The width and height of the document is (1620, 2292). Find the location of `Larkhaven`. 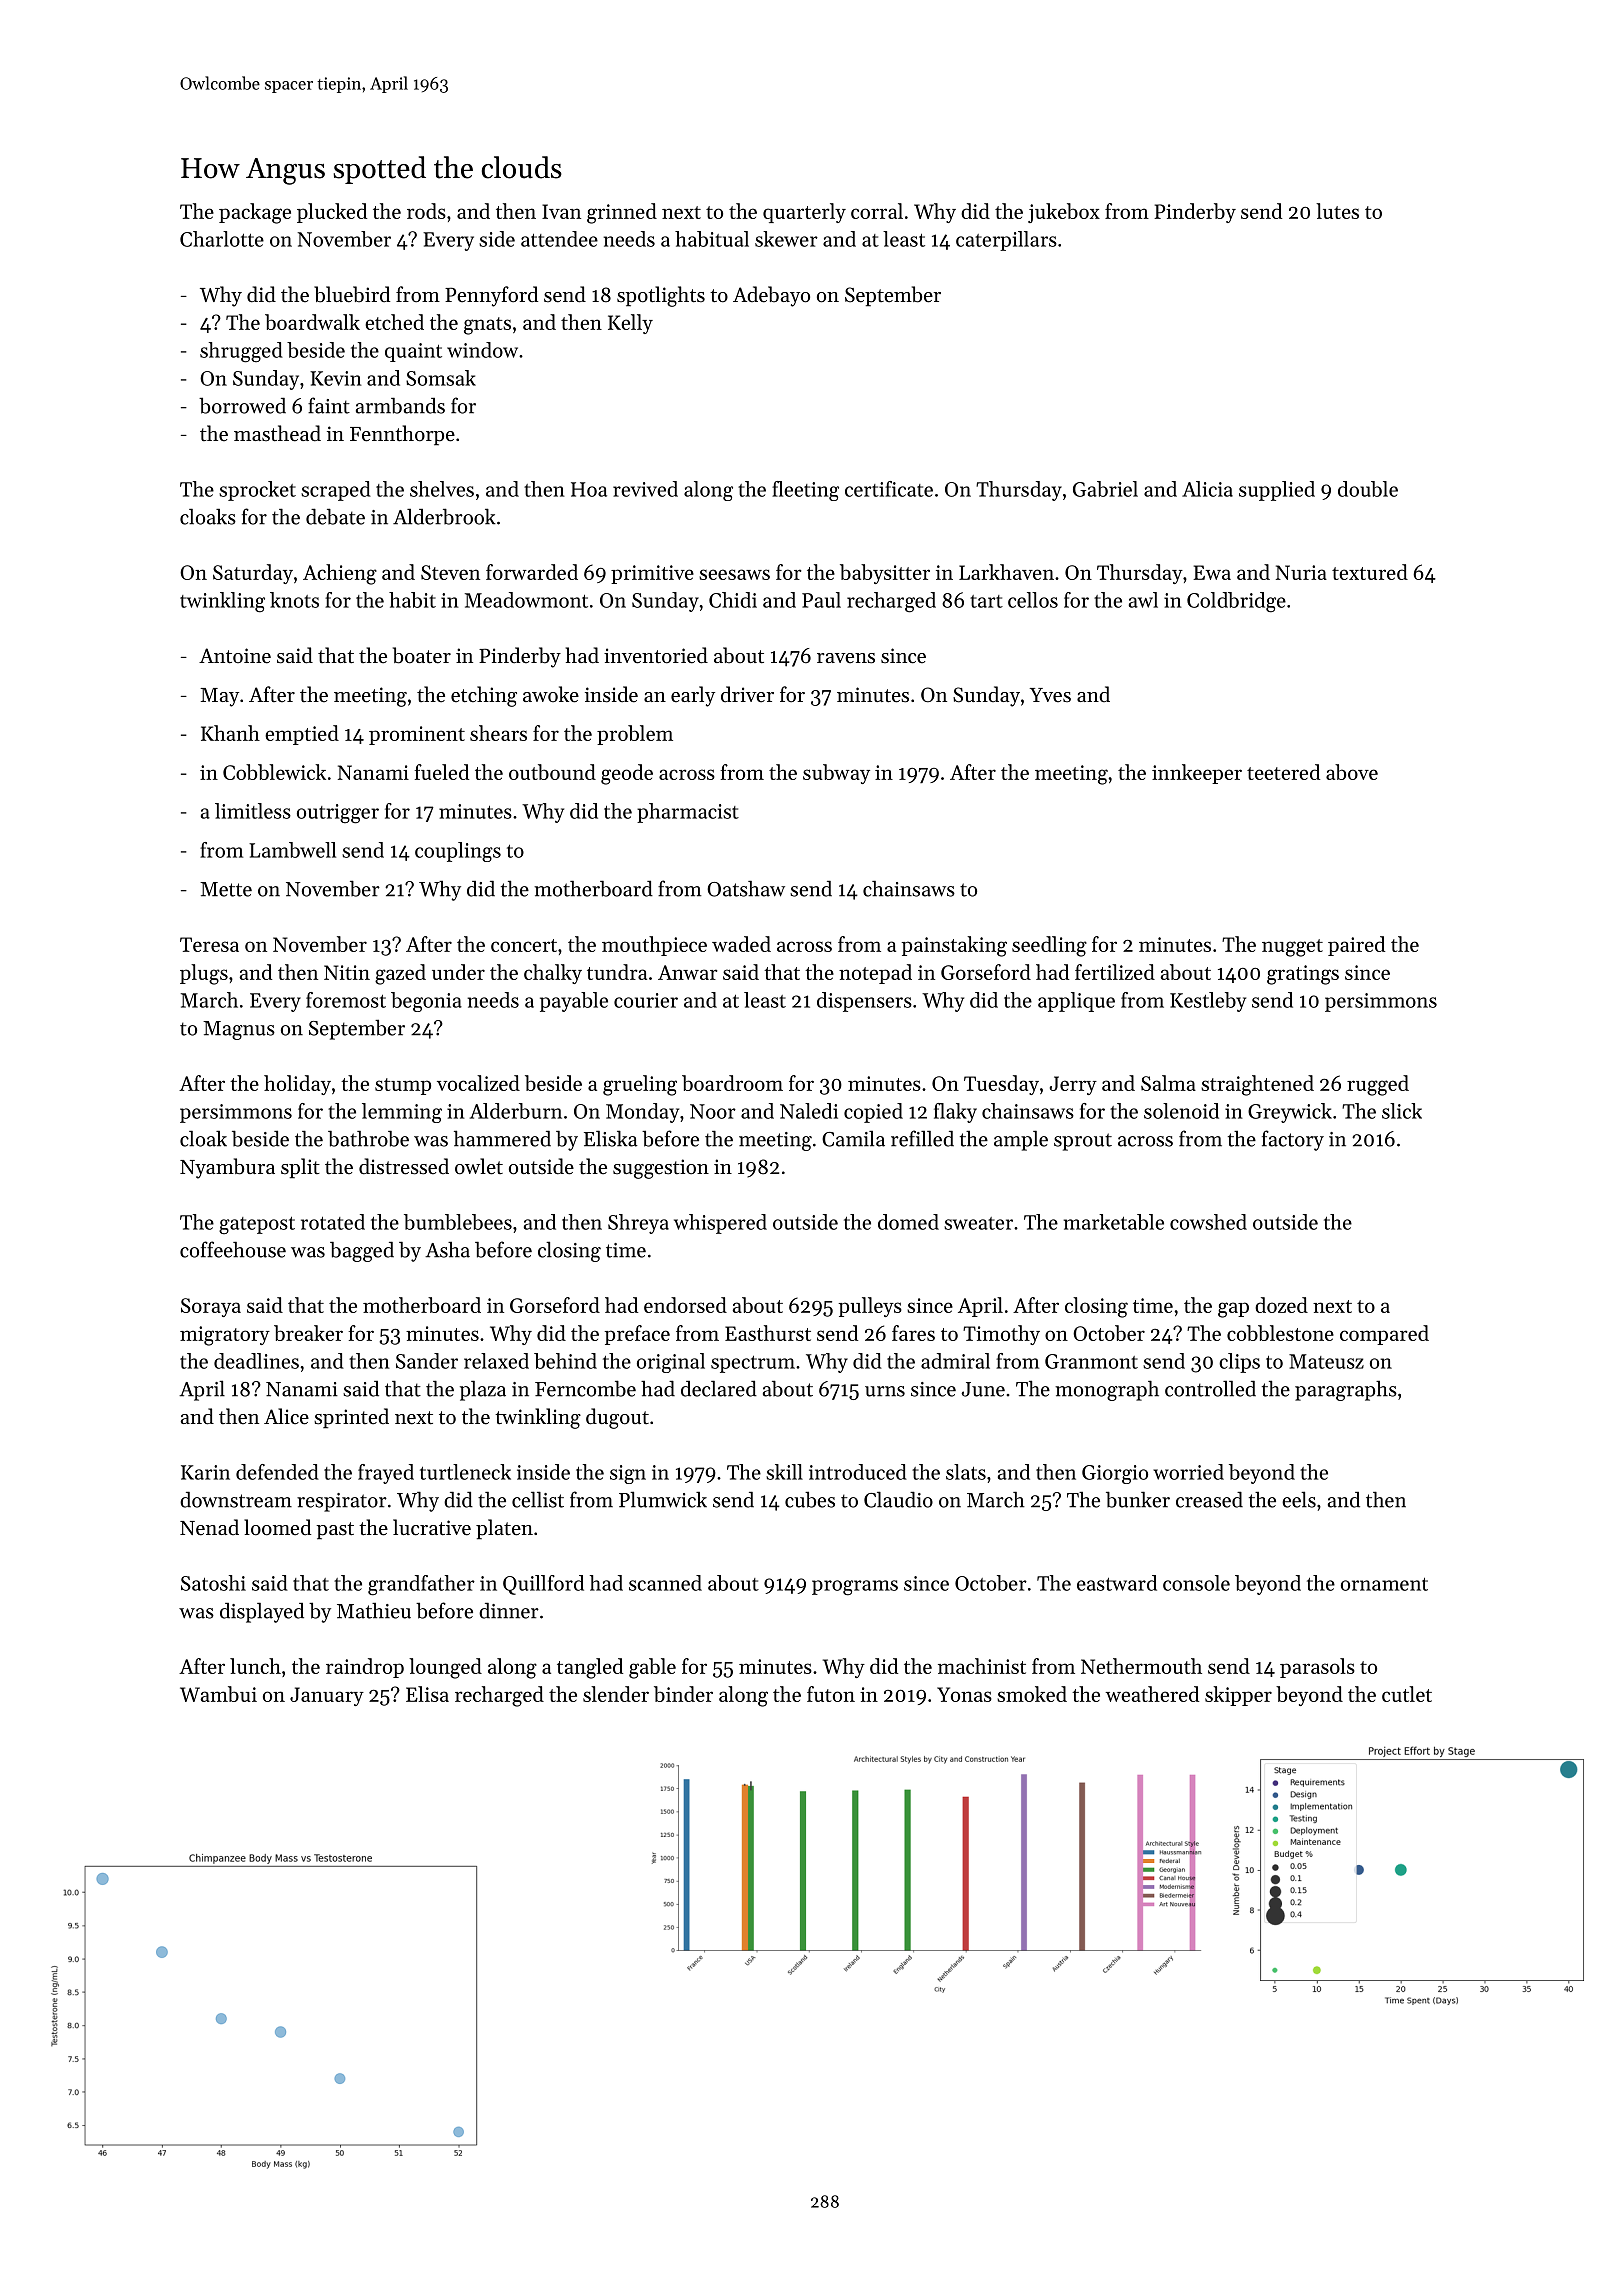

Larkhaven is located at coordinates (1006, 572).
